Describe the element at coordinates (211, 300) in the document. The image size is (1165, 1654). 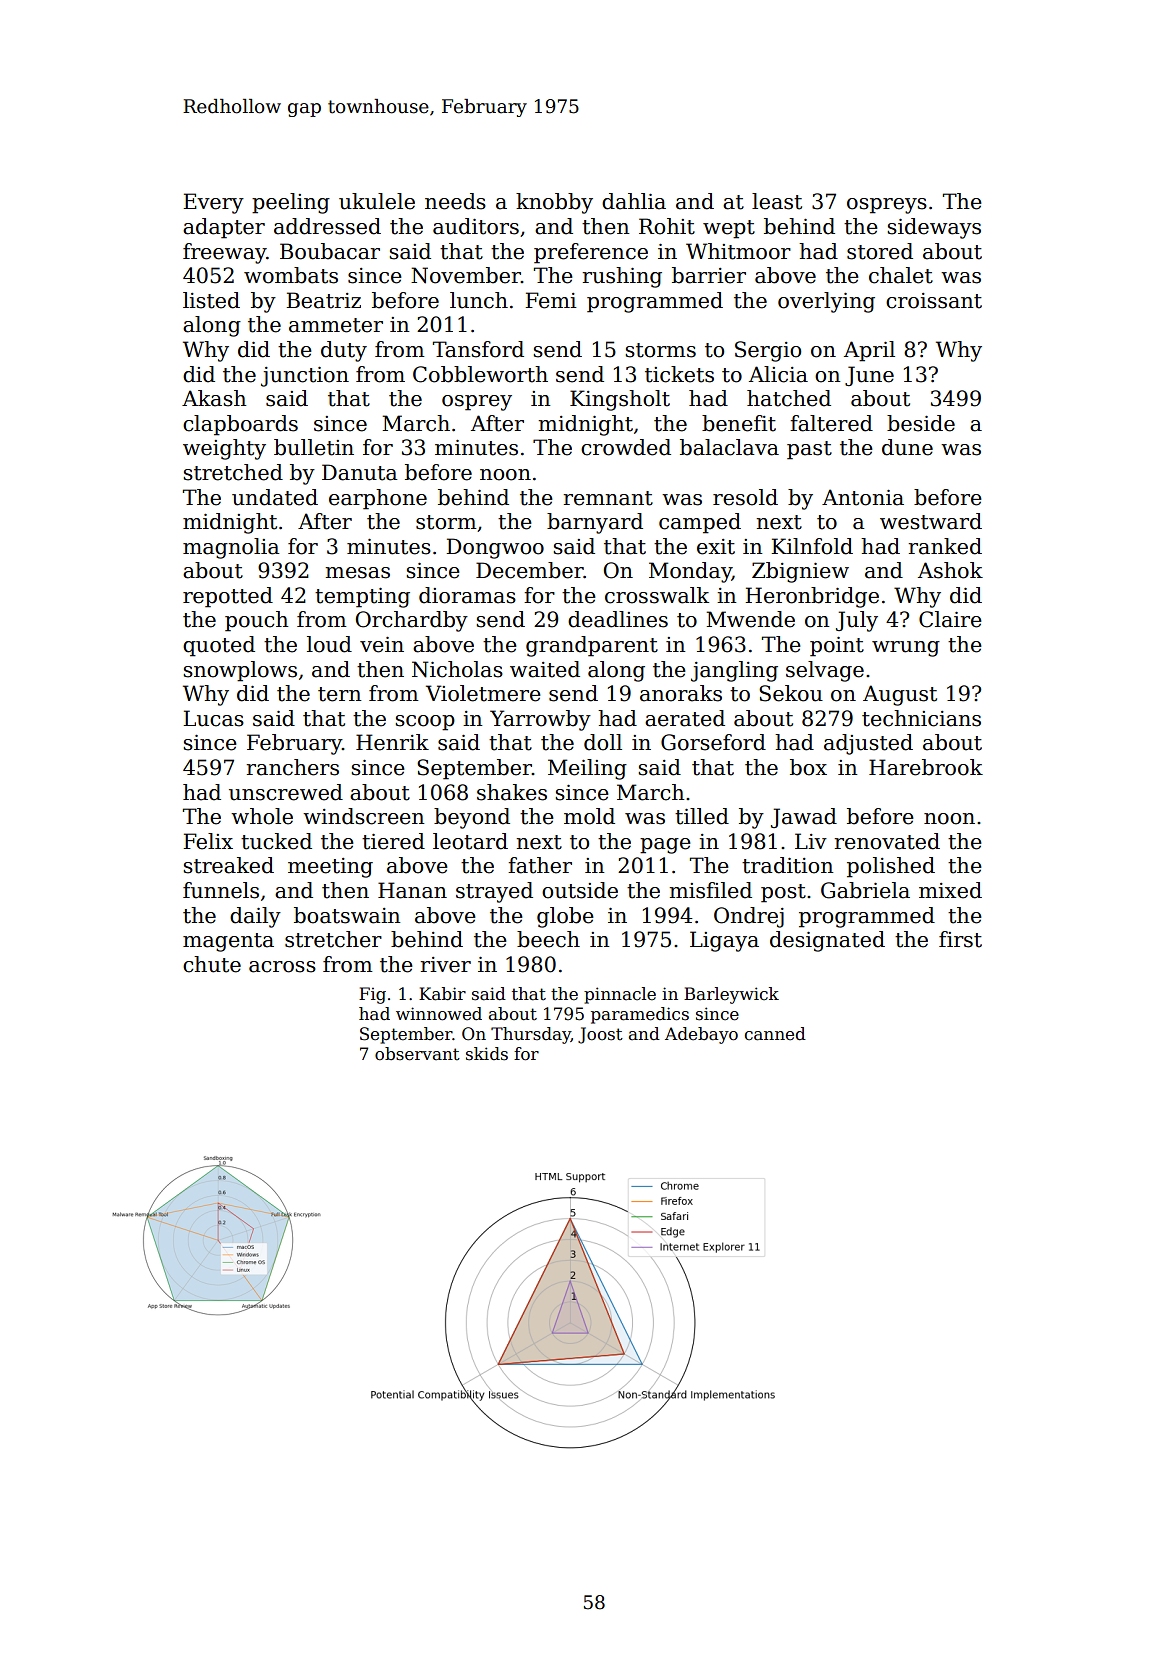
I see `listed` at that location.
